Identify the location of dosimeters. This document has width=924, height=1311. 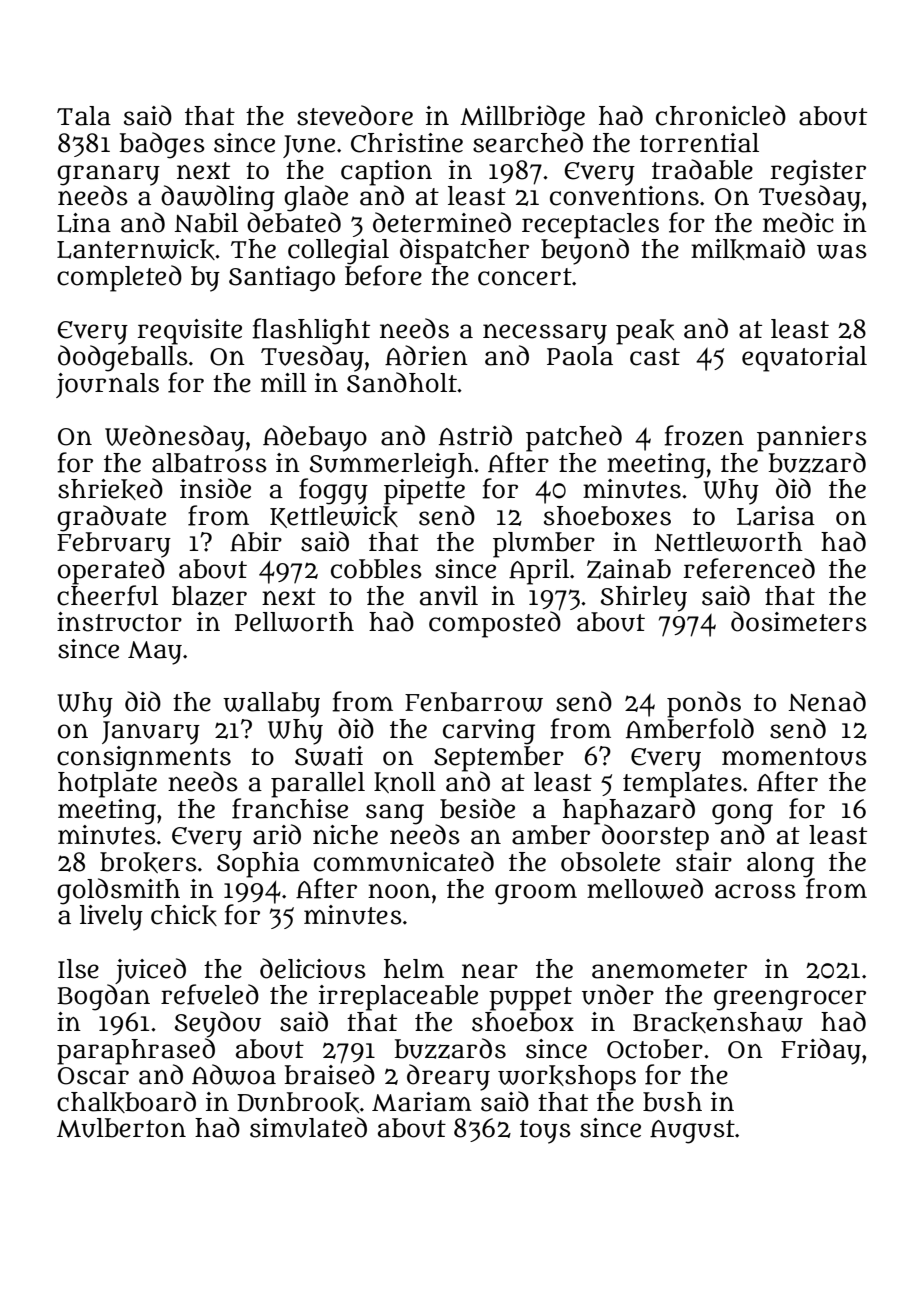
(799, 621).
